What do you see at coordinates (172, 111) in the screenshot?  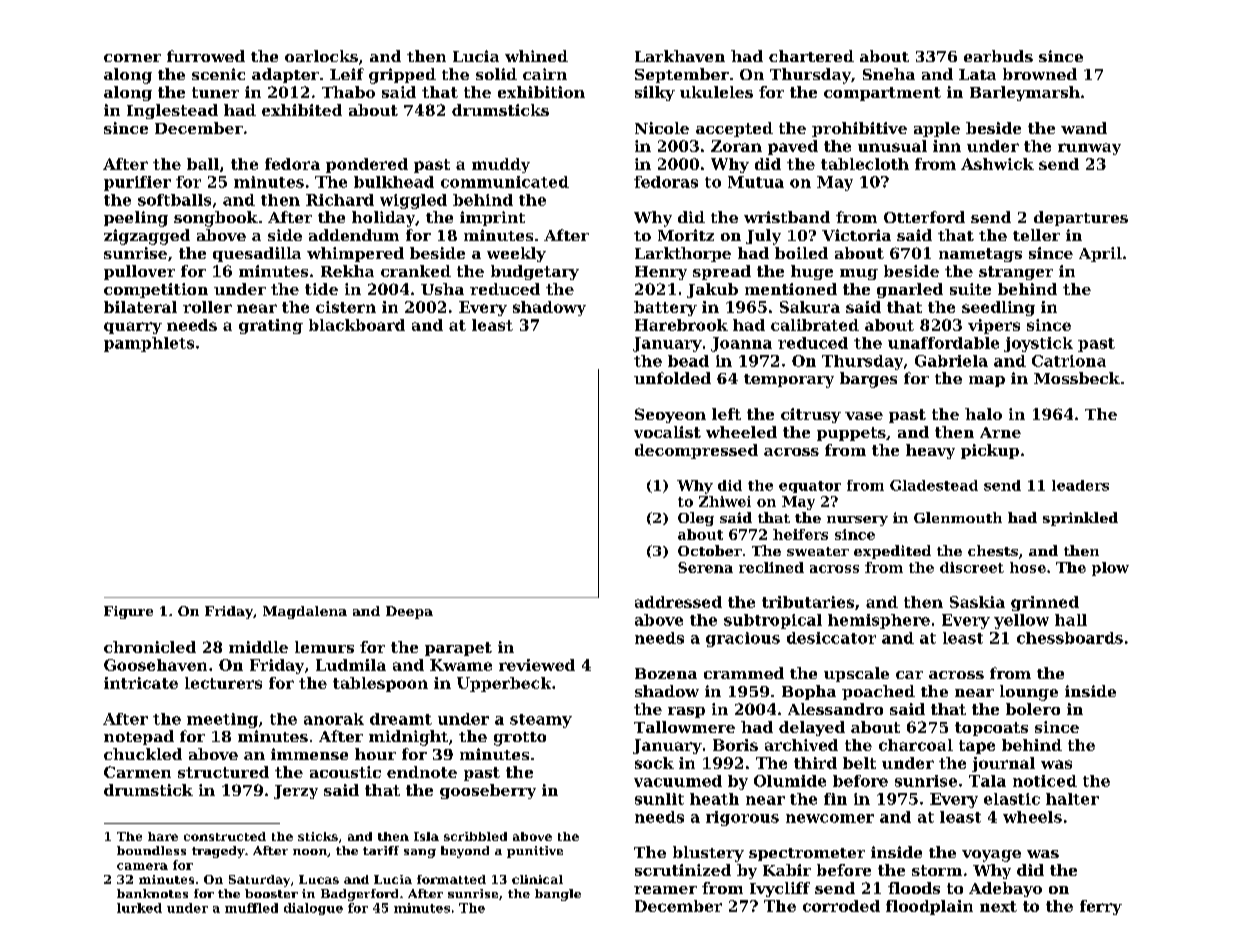 I see `Inglestead` at bounding box center [172, 111].
